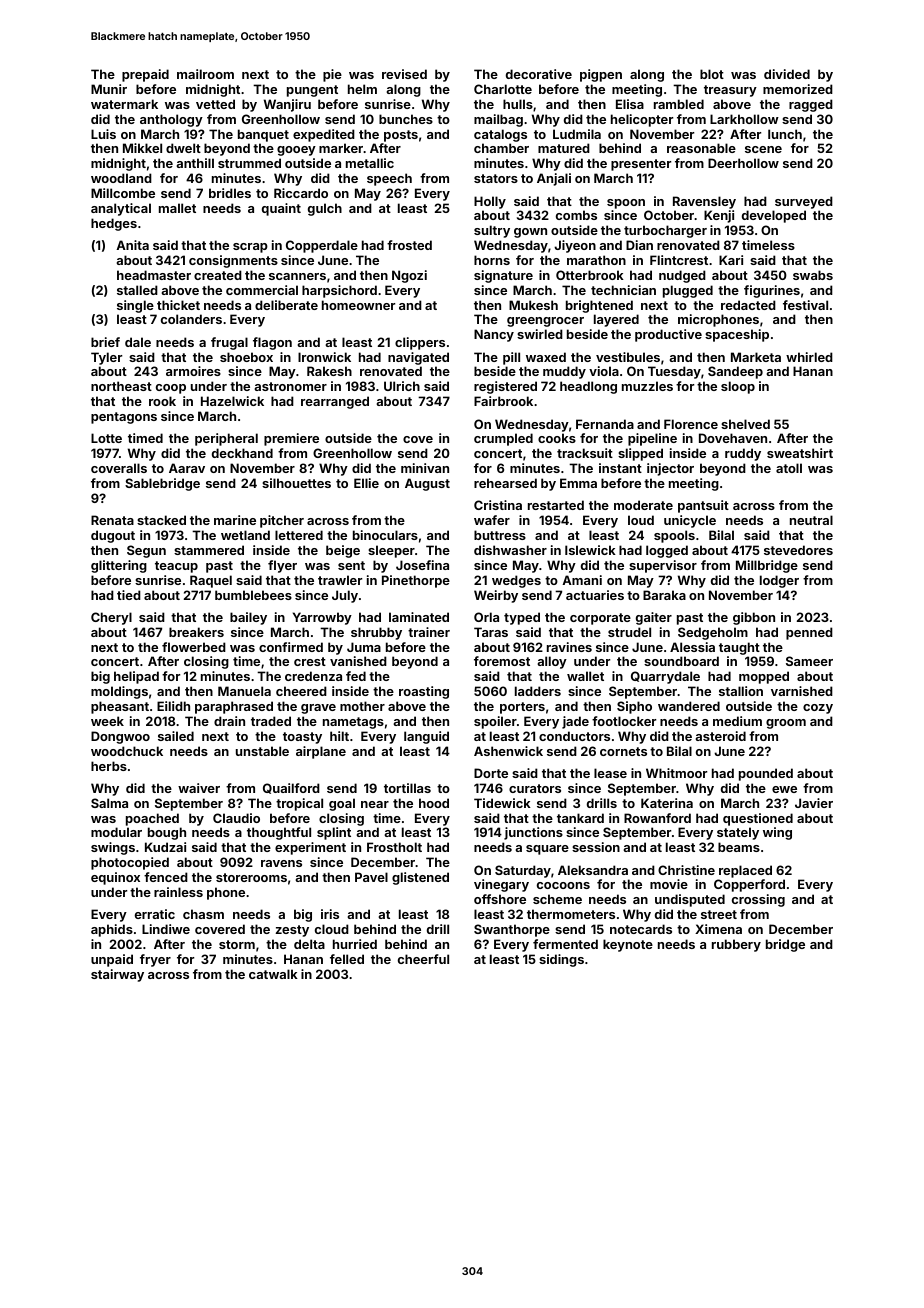  What do you see at coordinates (670, 469) in the page?
I see `injector` at bounding box center [670, 469].
